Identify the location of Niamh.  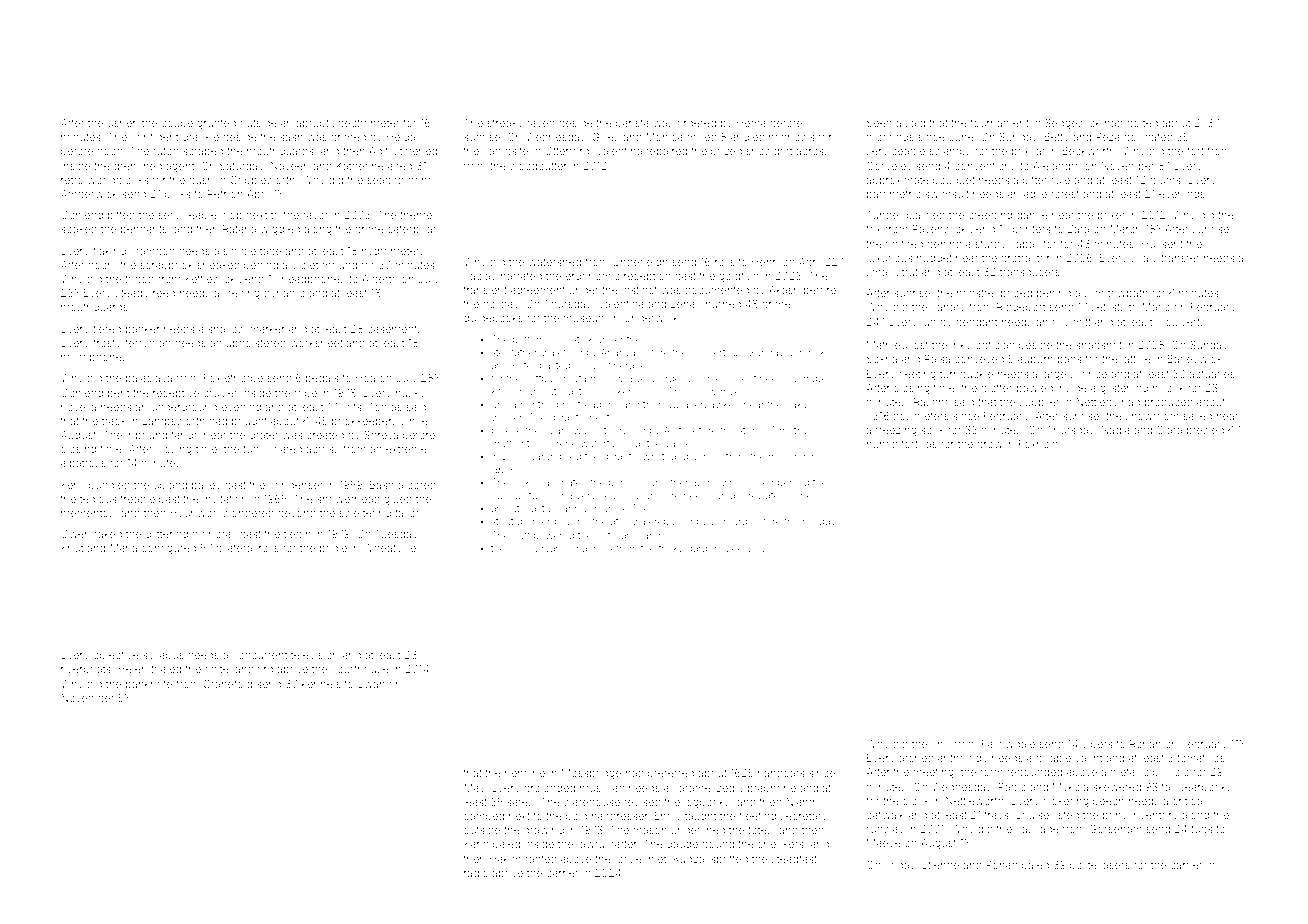
(802, 802).
